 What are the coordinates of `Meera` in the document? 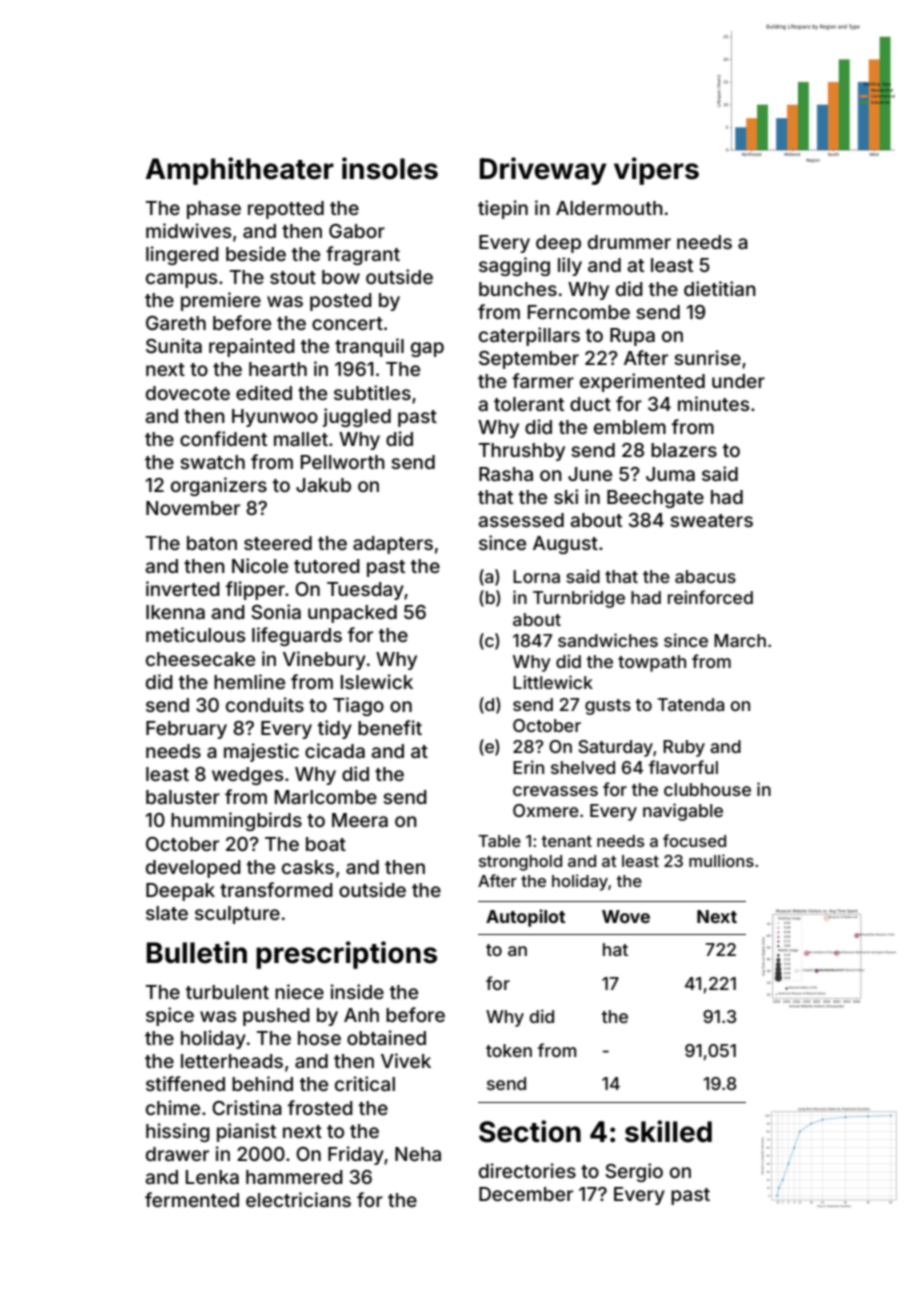 It's located at (360, 820).
